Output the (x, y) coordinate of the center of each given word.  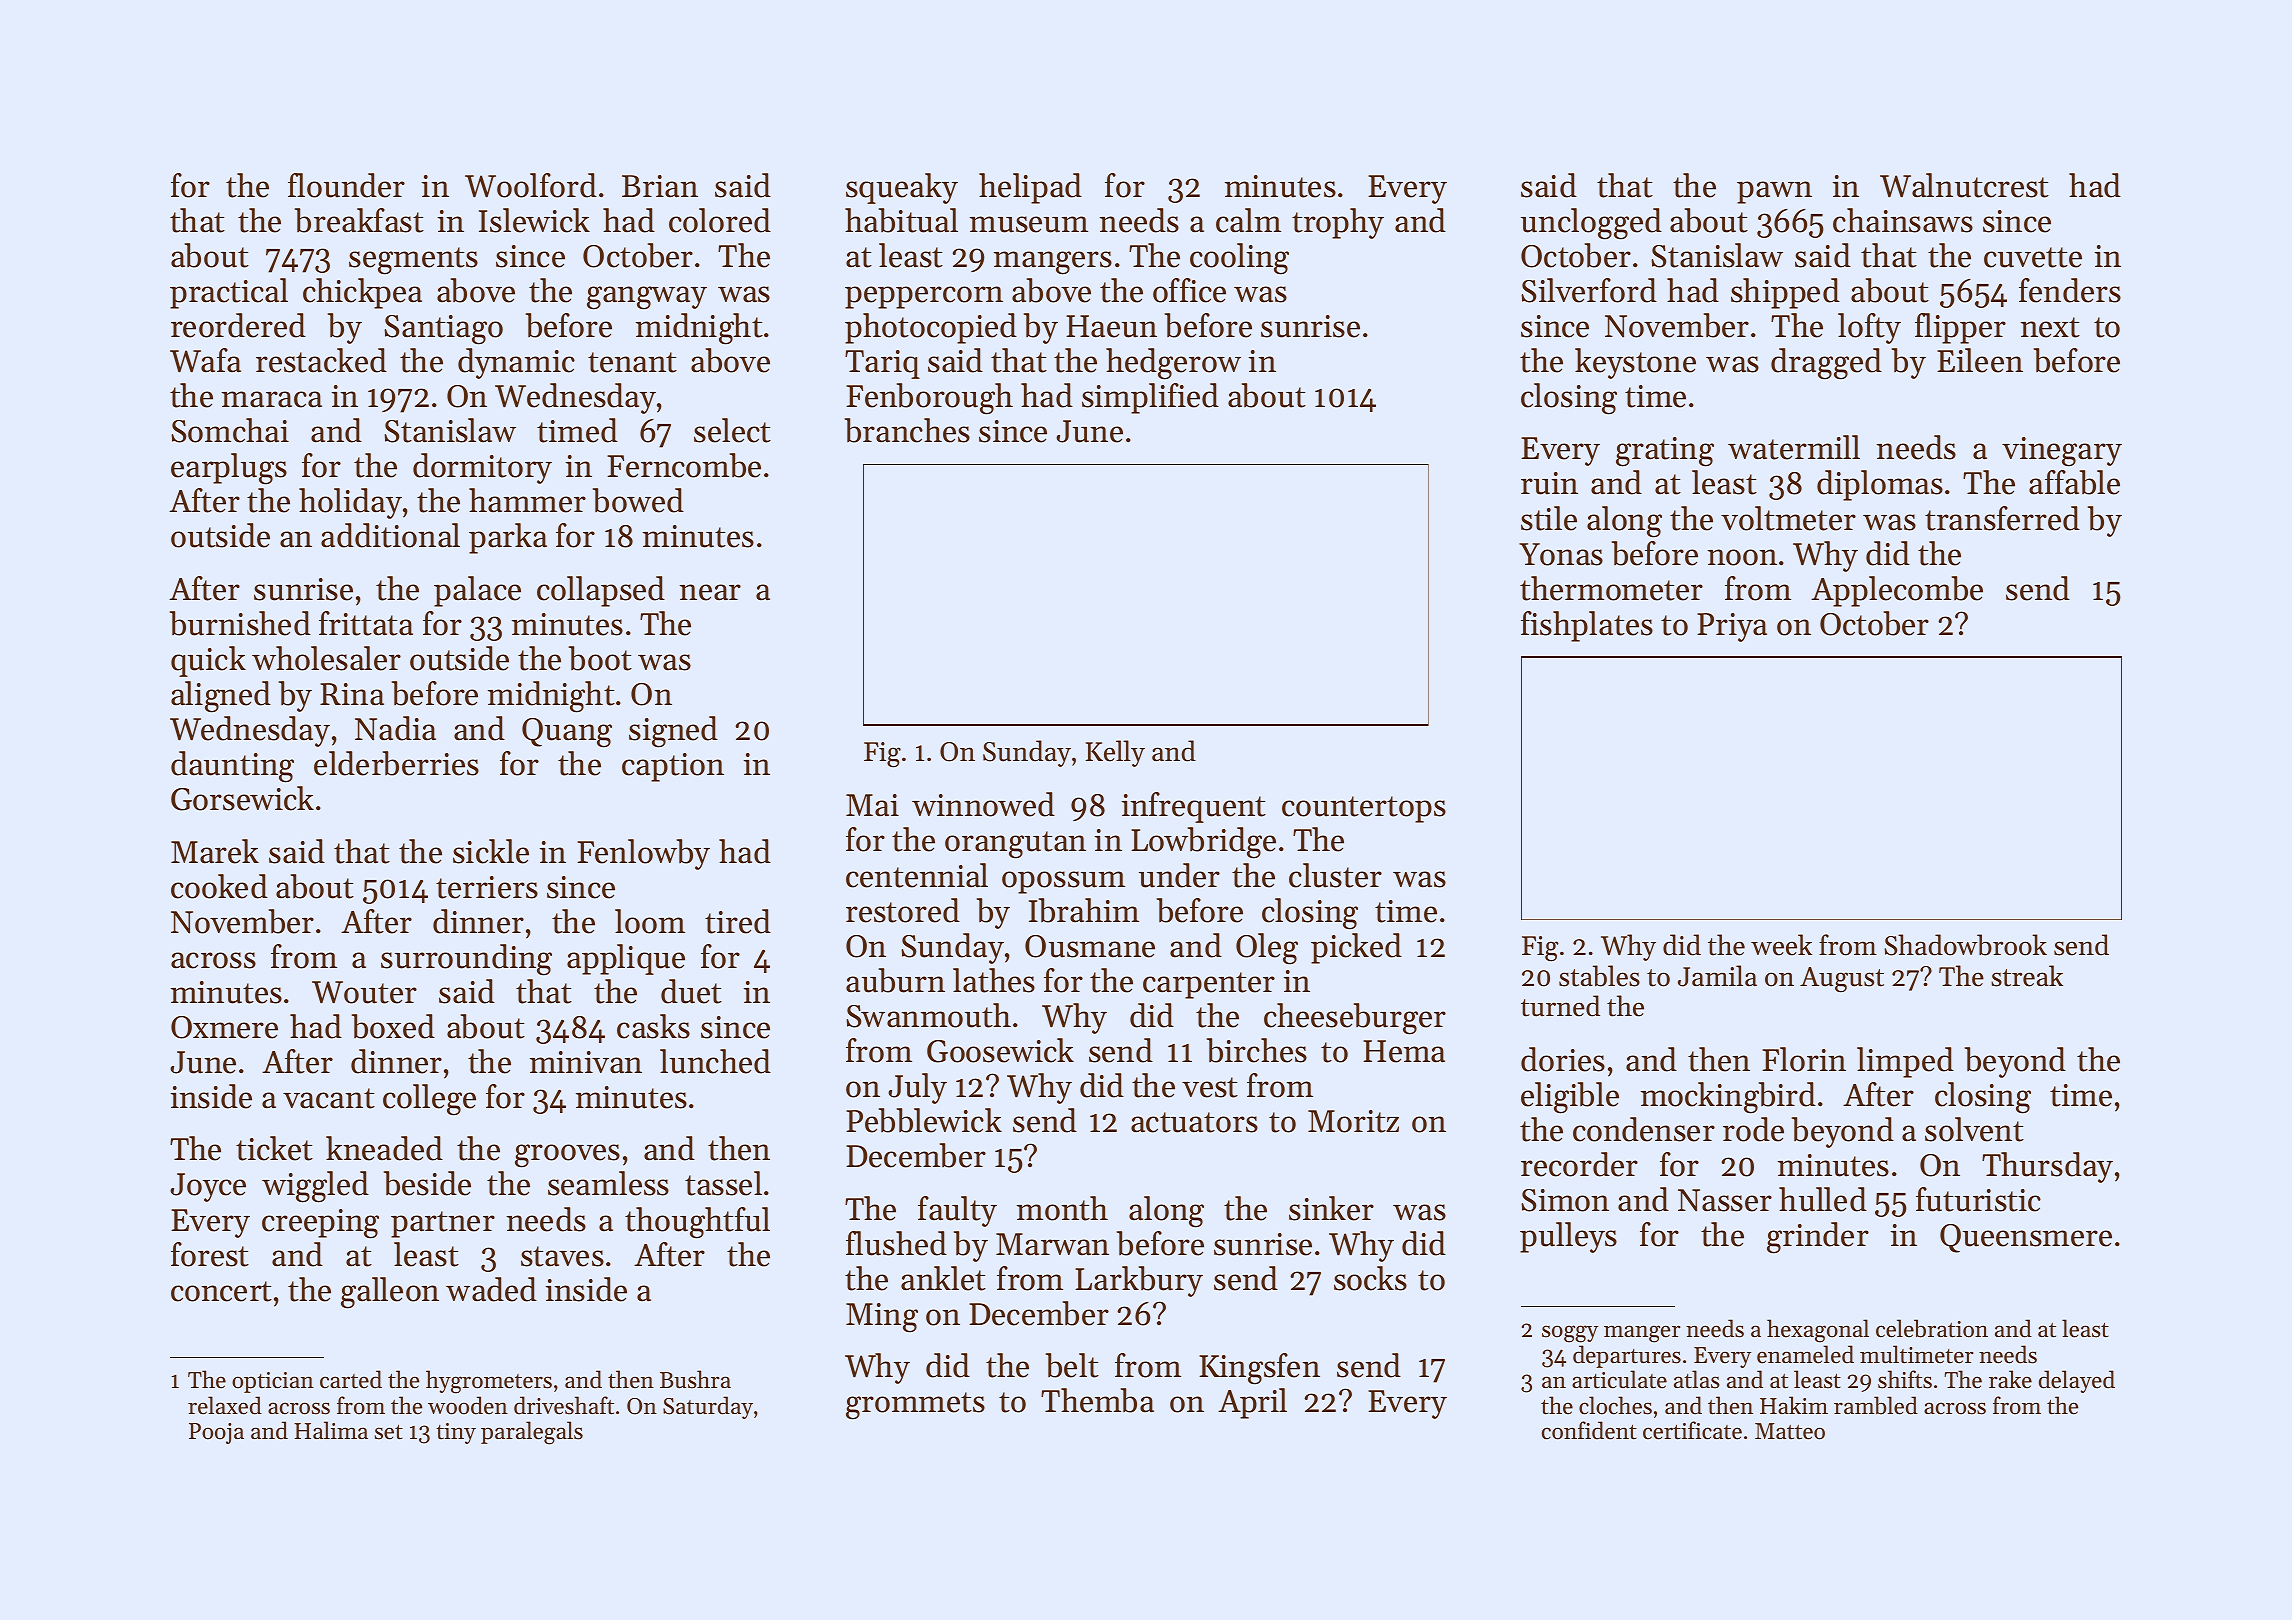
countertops (1364, 809)
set (389, 1432)
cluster (1335, 875)
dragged (1826, 364)
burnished (240, 623)
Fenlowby (643, 854)
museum (1029, 224)
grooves (567, 1156)
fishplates (1587, 626)
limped (1905, 1062)
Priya (1732, 627)
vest (1210, 1087)
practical (229, 293)
